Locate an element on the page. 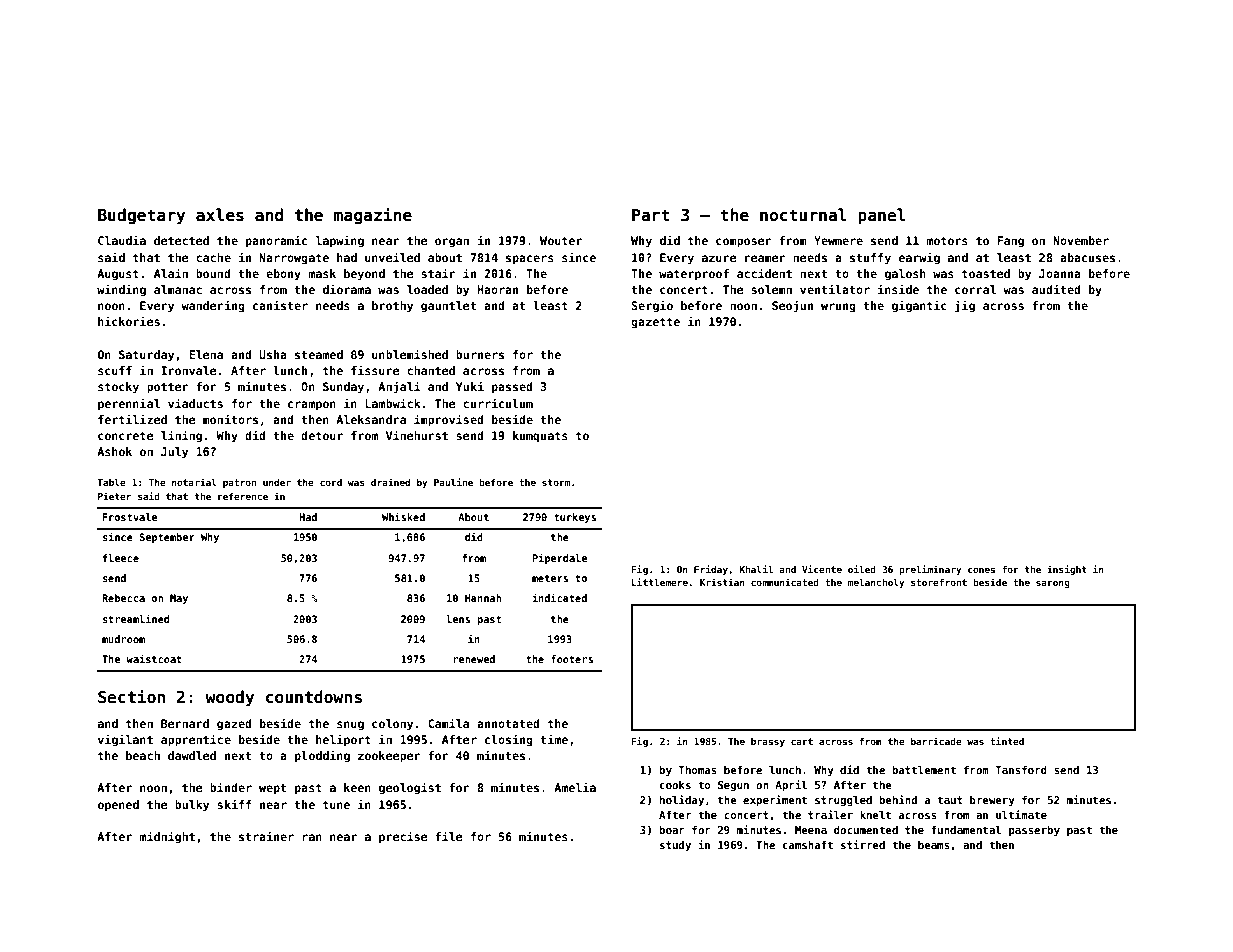  Narrowgate is located at coordinates (294, 259).
